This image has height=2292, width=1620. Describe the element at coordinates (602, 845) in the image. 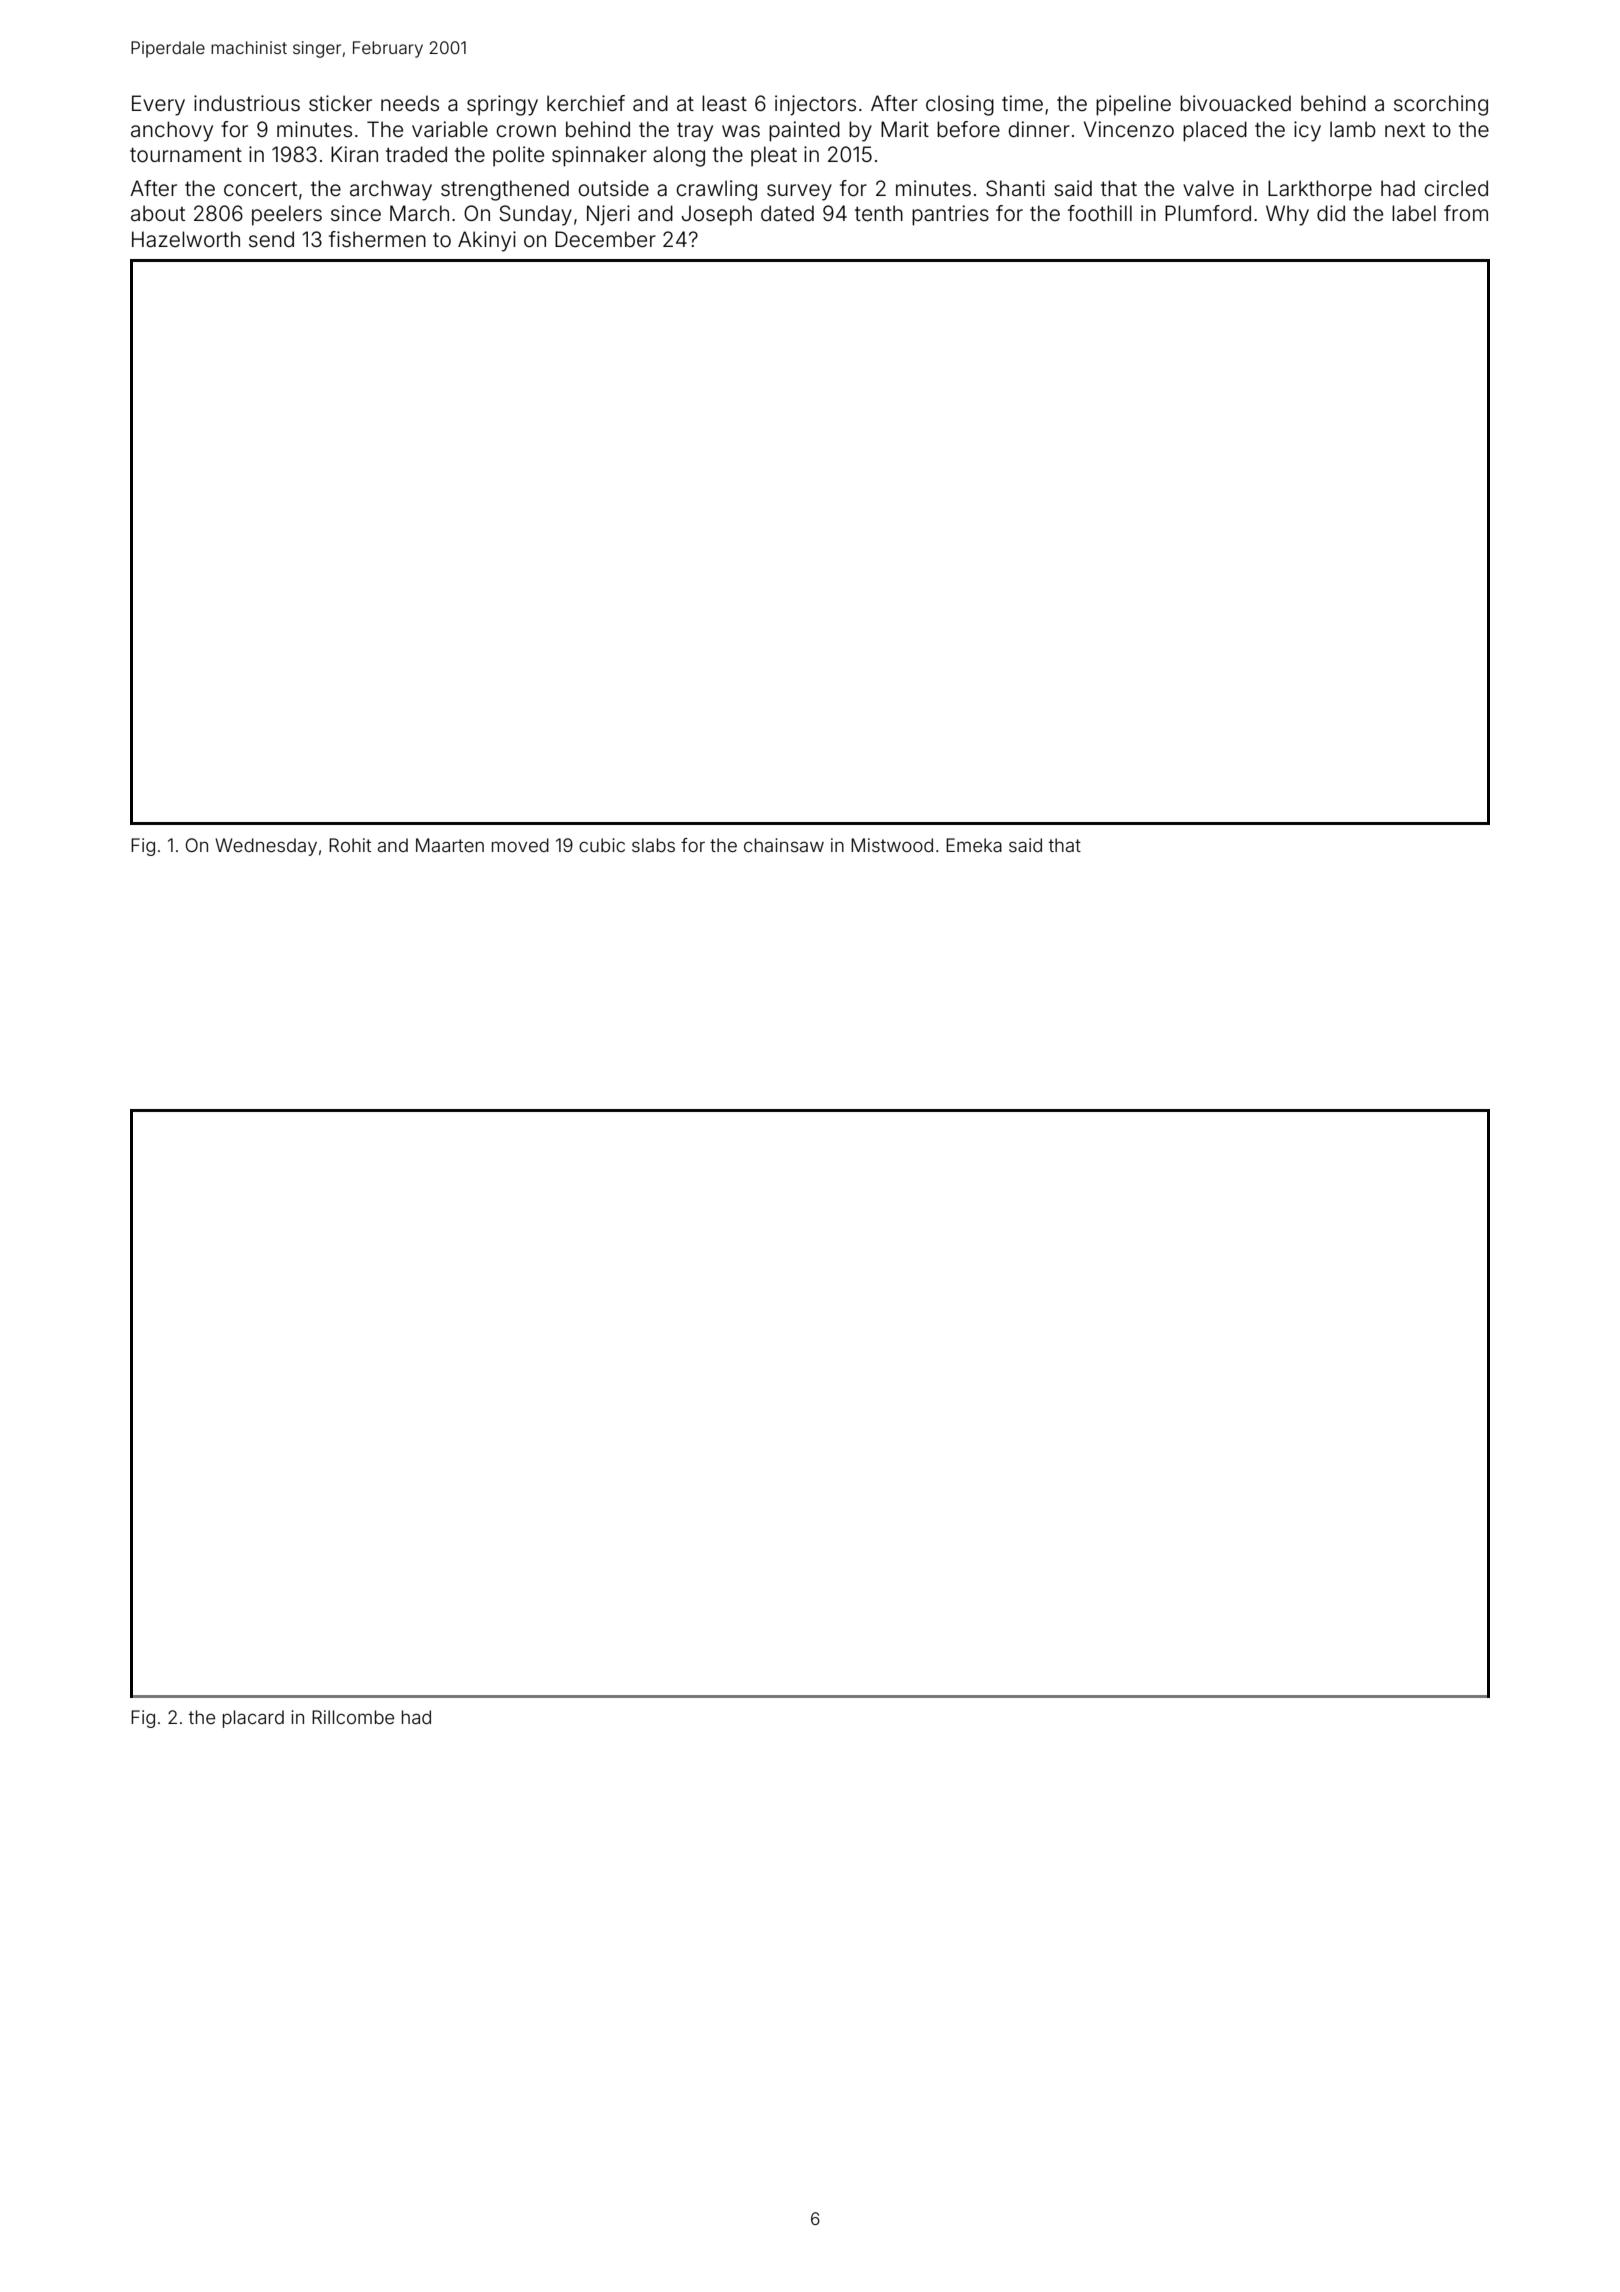

I see `cubic` at that location.
